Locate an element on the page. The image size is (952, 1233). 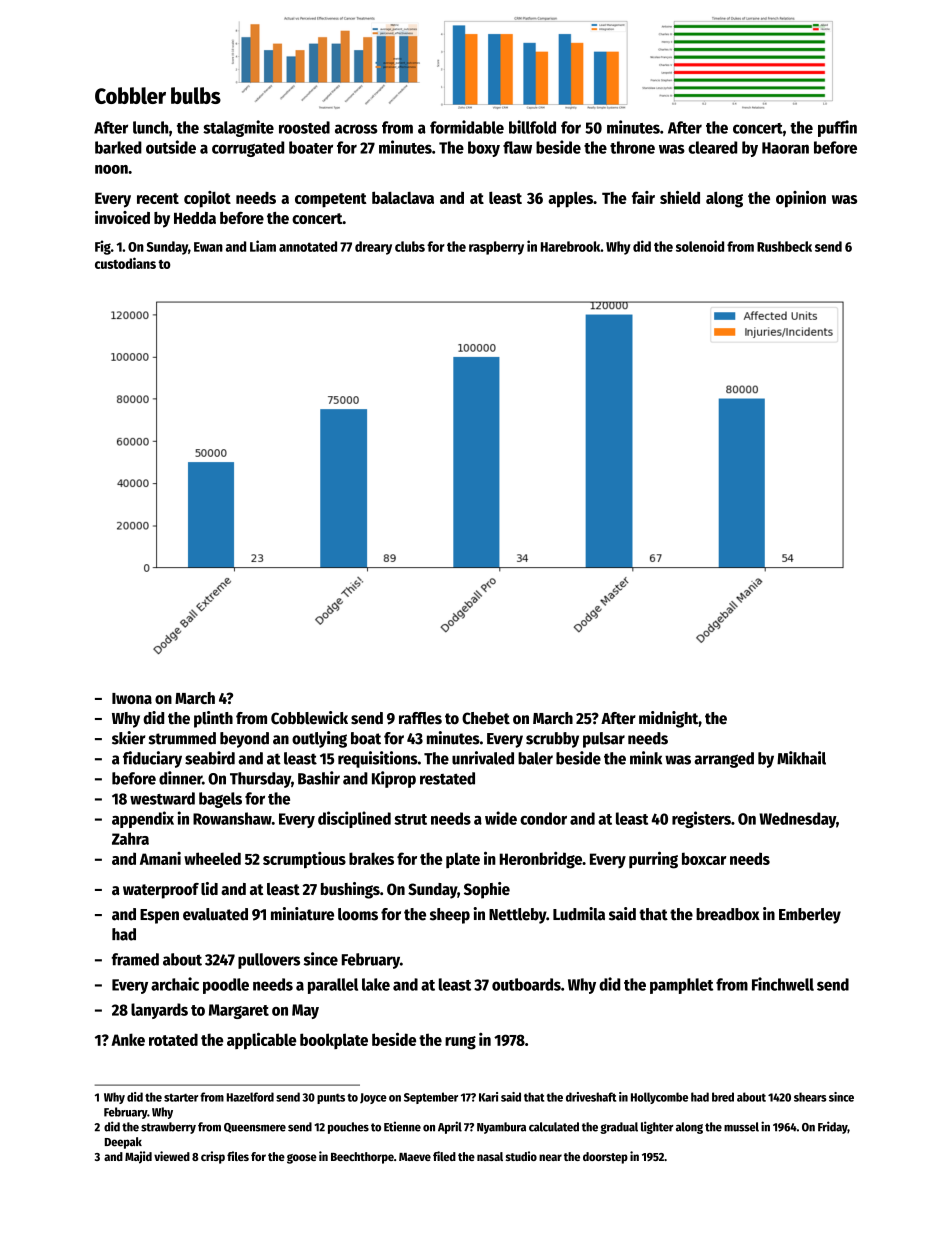
Rushbeck is located at coordinates (784, 246).
